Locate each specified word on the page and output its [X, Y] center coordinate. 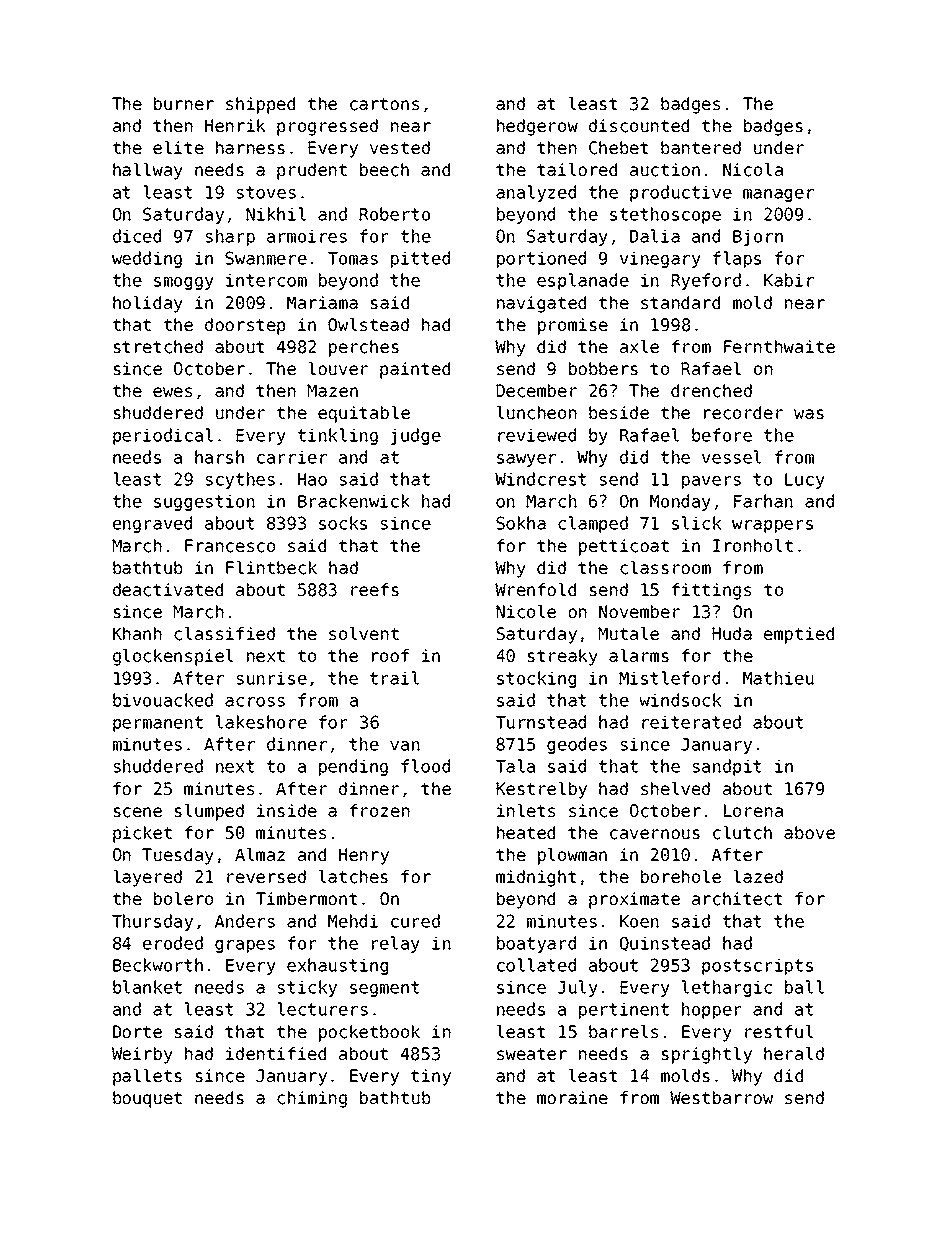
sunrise [272, 678]
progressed [327, 127]
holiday [148, 304]
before [722, 435]
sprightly [707, 1055]
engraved [152, 524]
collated [536, 965]
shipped [260, 105]
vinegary [660, 259]
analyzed [536, 193]
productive [681, 193]
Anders [245, 921]
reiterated [691, 722]
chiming [312, 1099]
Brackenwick [354, 501]
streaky [563, 657]
